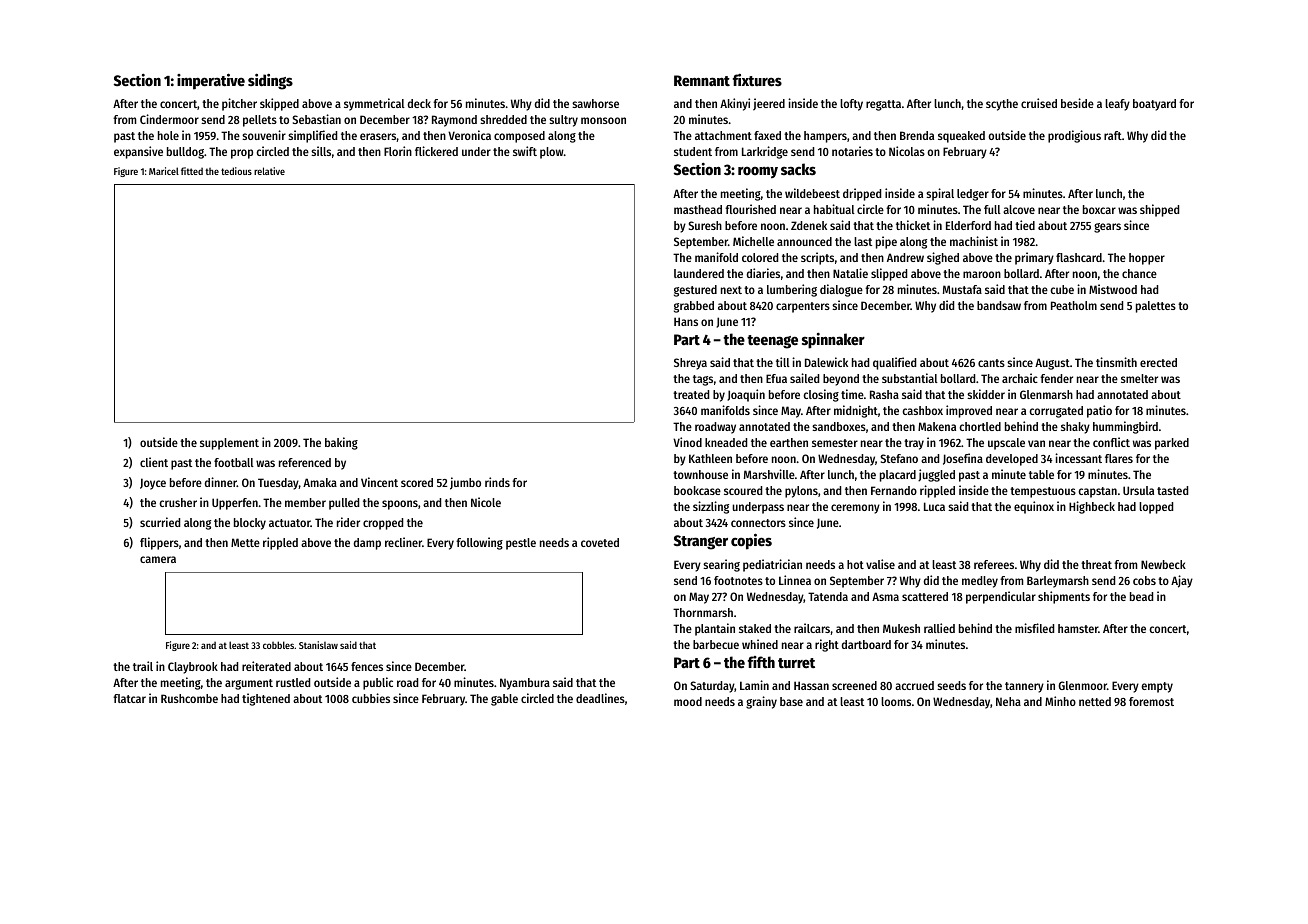 The image size is (1308, 924). I want to click on trail, so click(143, 666).
